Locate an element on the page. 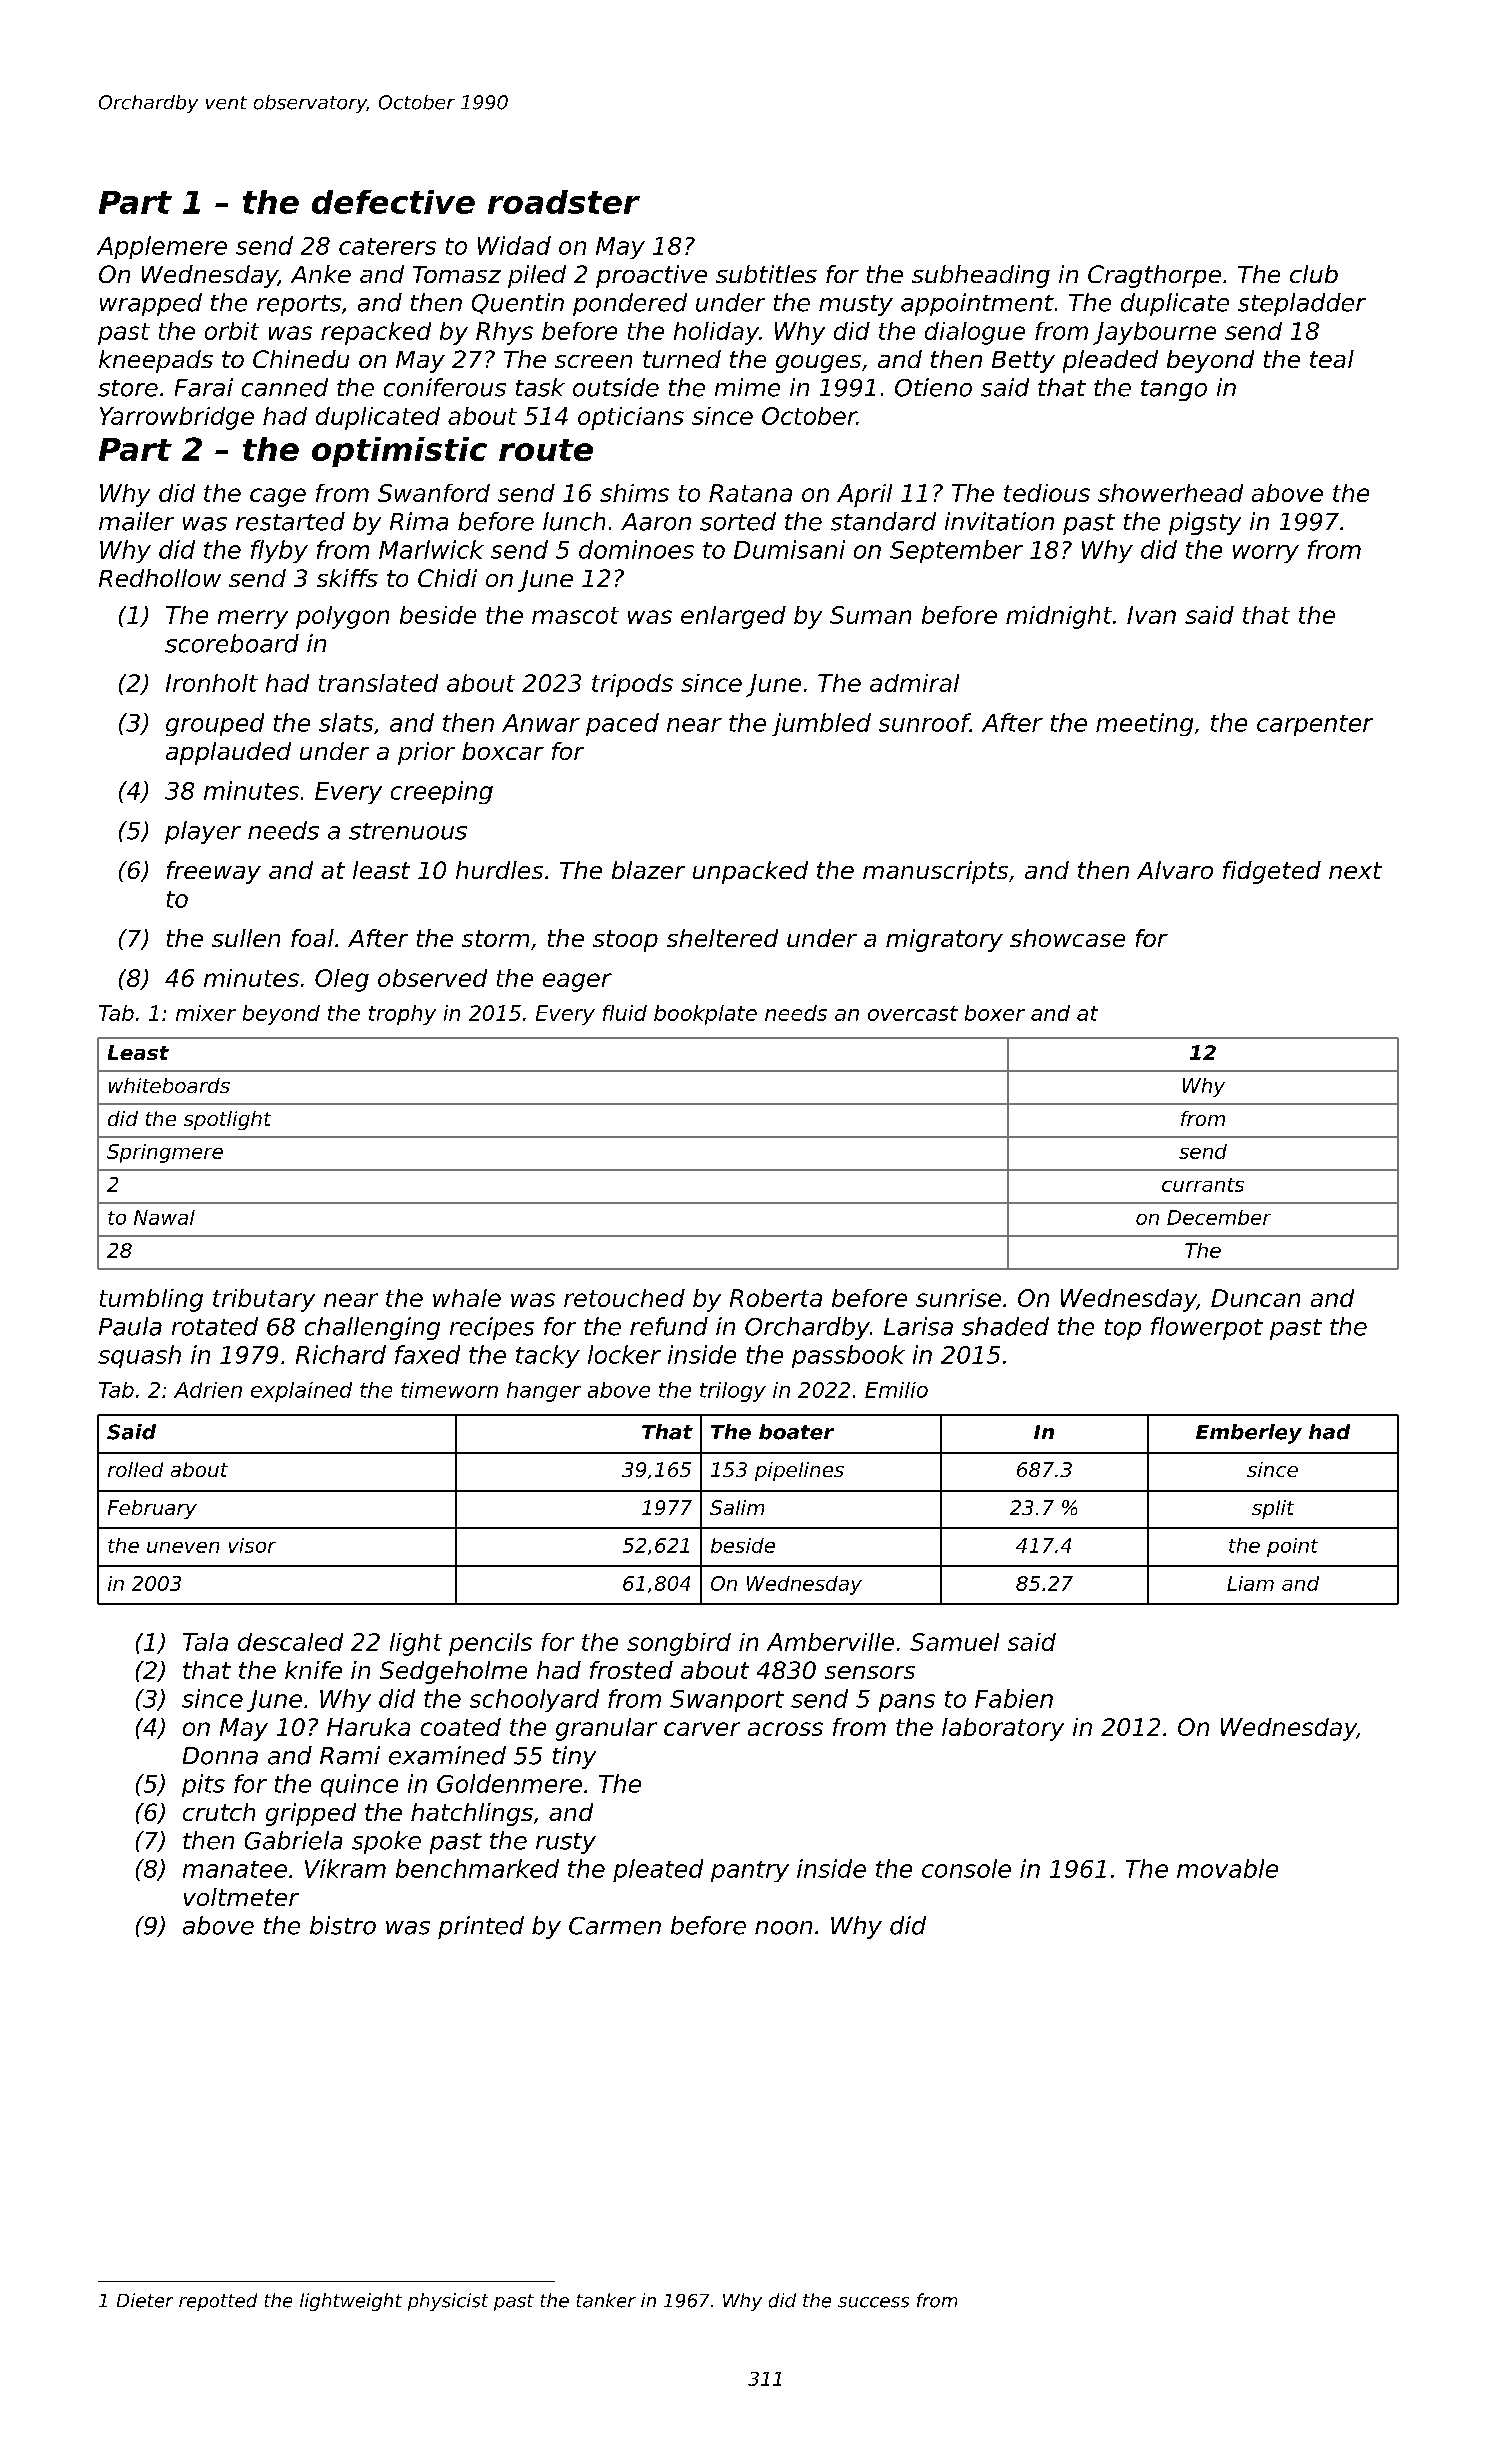  proactive is located at coordinates (651, 276).
